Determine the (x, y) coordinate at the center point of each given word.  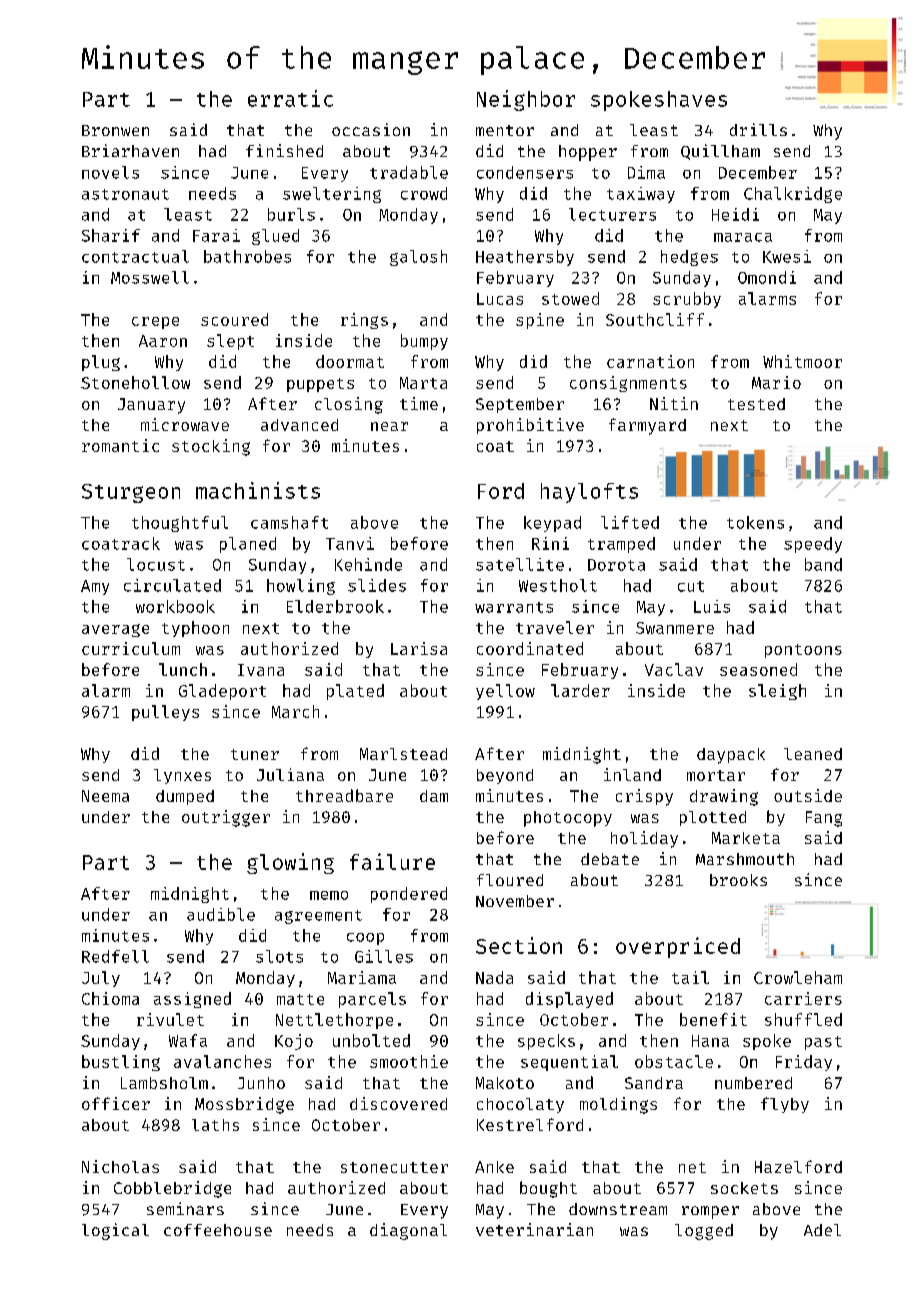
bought (548, 1189)
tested (756, 404)
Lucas (500, 299)
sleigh (777, 692)
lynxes (182, 776)
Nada (494, 977)
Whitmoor (802, 361)
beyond (505, 776)
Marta (423, 383)
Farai (216, 235)
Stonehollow (135, 382)
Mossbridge (244, 1105)
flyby (785, 1105)
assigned (192, 1000)
